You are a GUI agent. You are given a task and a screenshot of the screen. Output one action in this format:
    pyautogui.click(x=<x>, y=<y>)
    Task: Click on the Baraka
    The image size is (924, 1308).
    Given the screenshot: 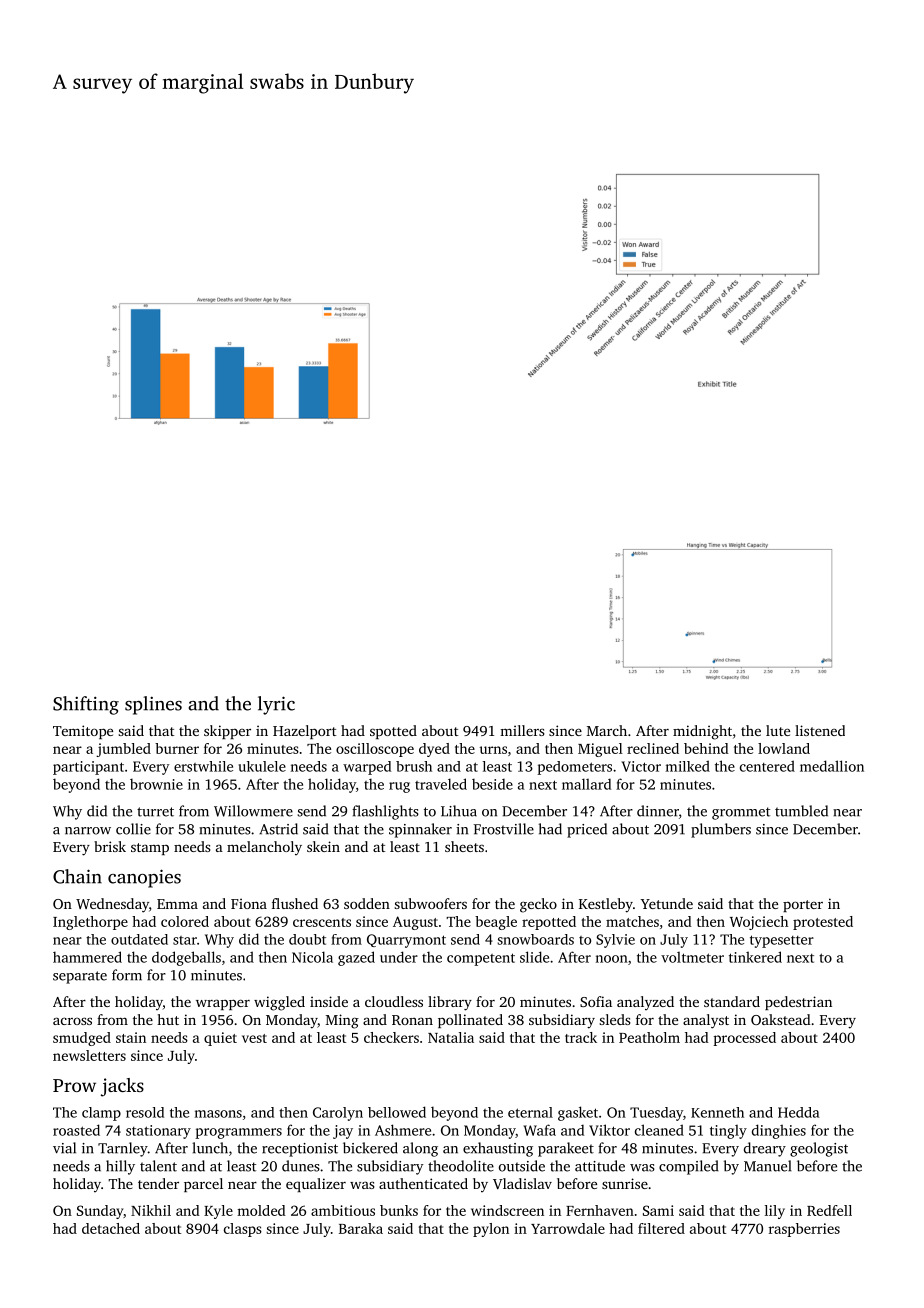 What is the action you would take?
    pyautogui.click(x=361, y=1228)
